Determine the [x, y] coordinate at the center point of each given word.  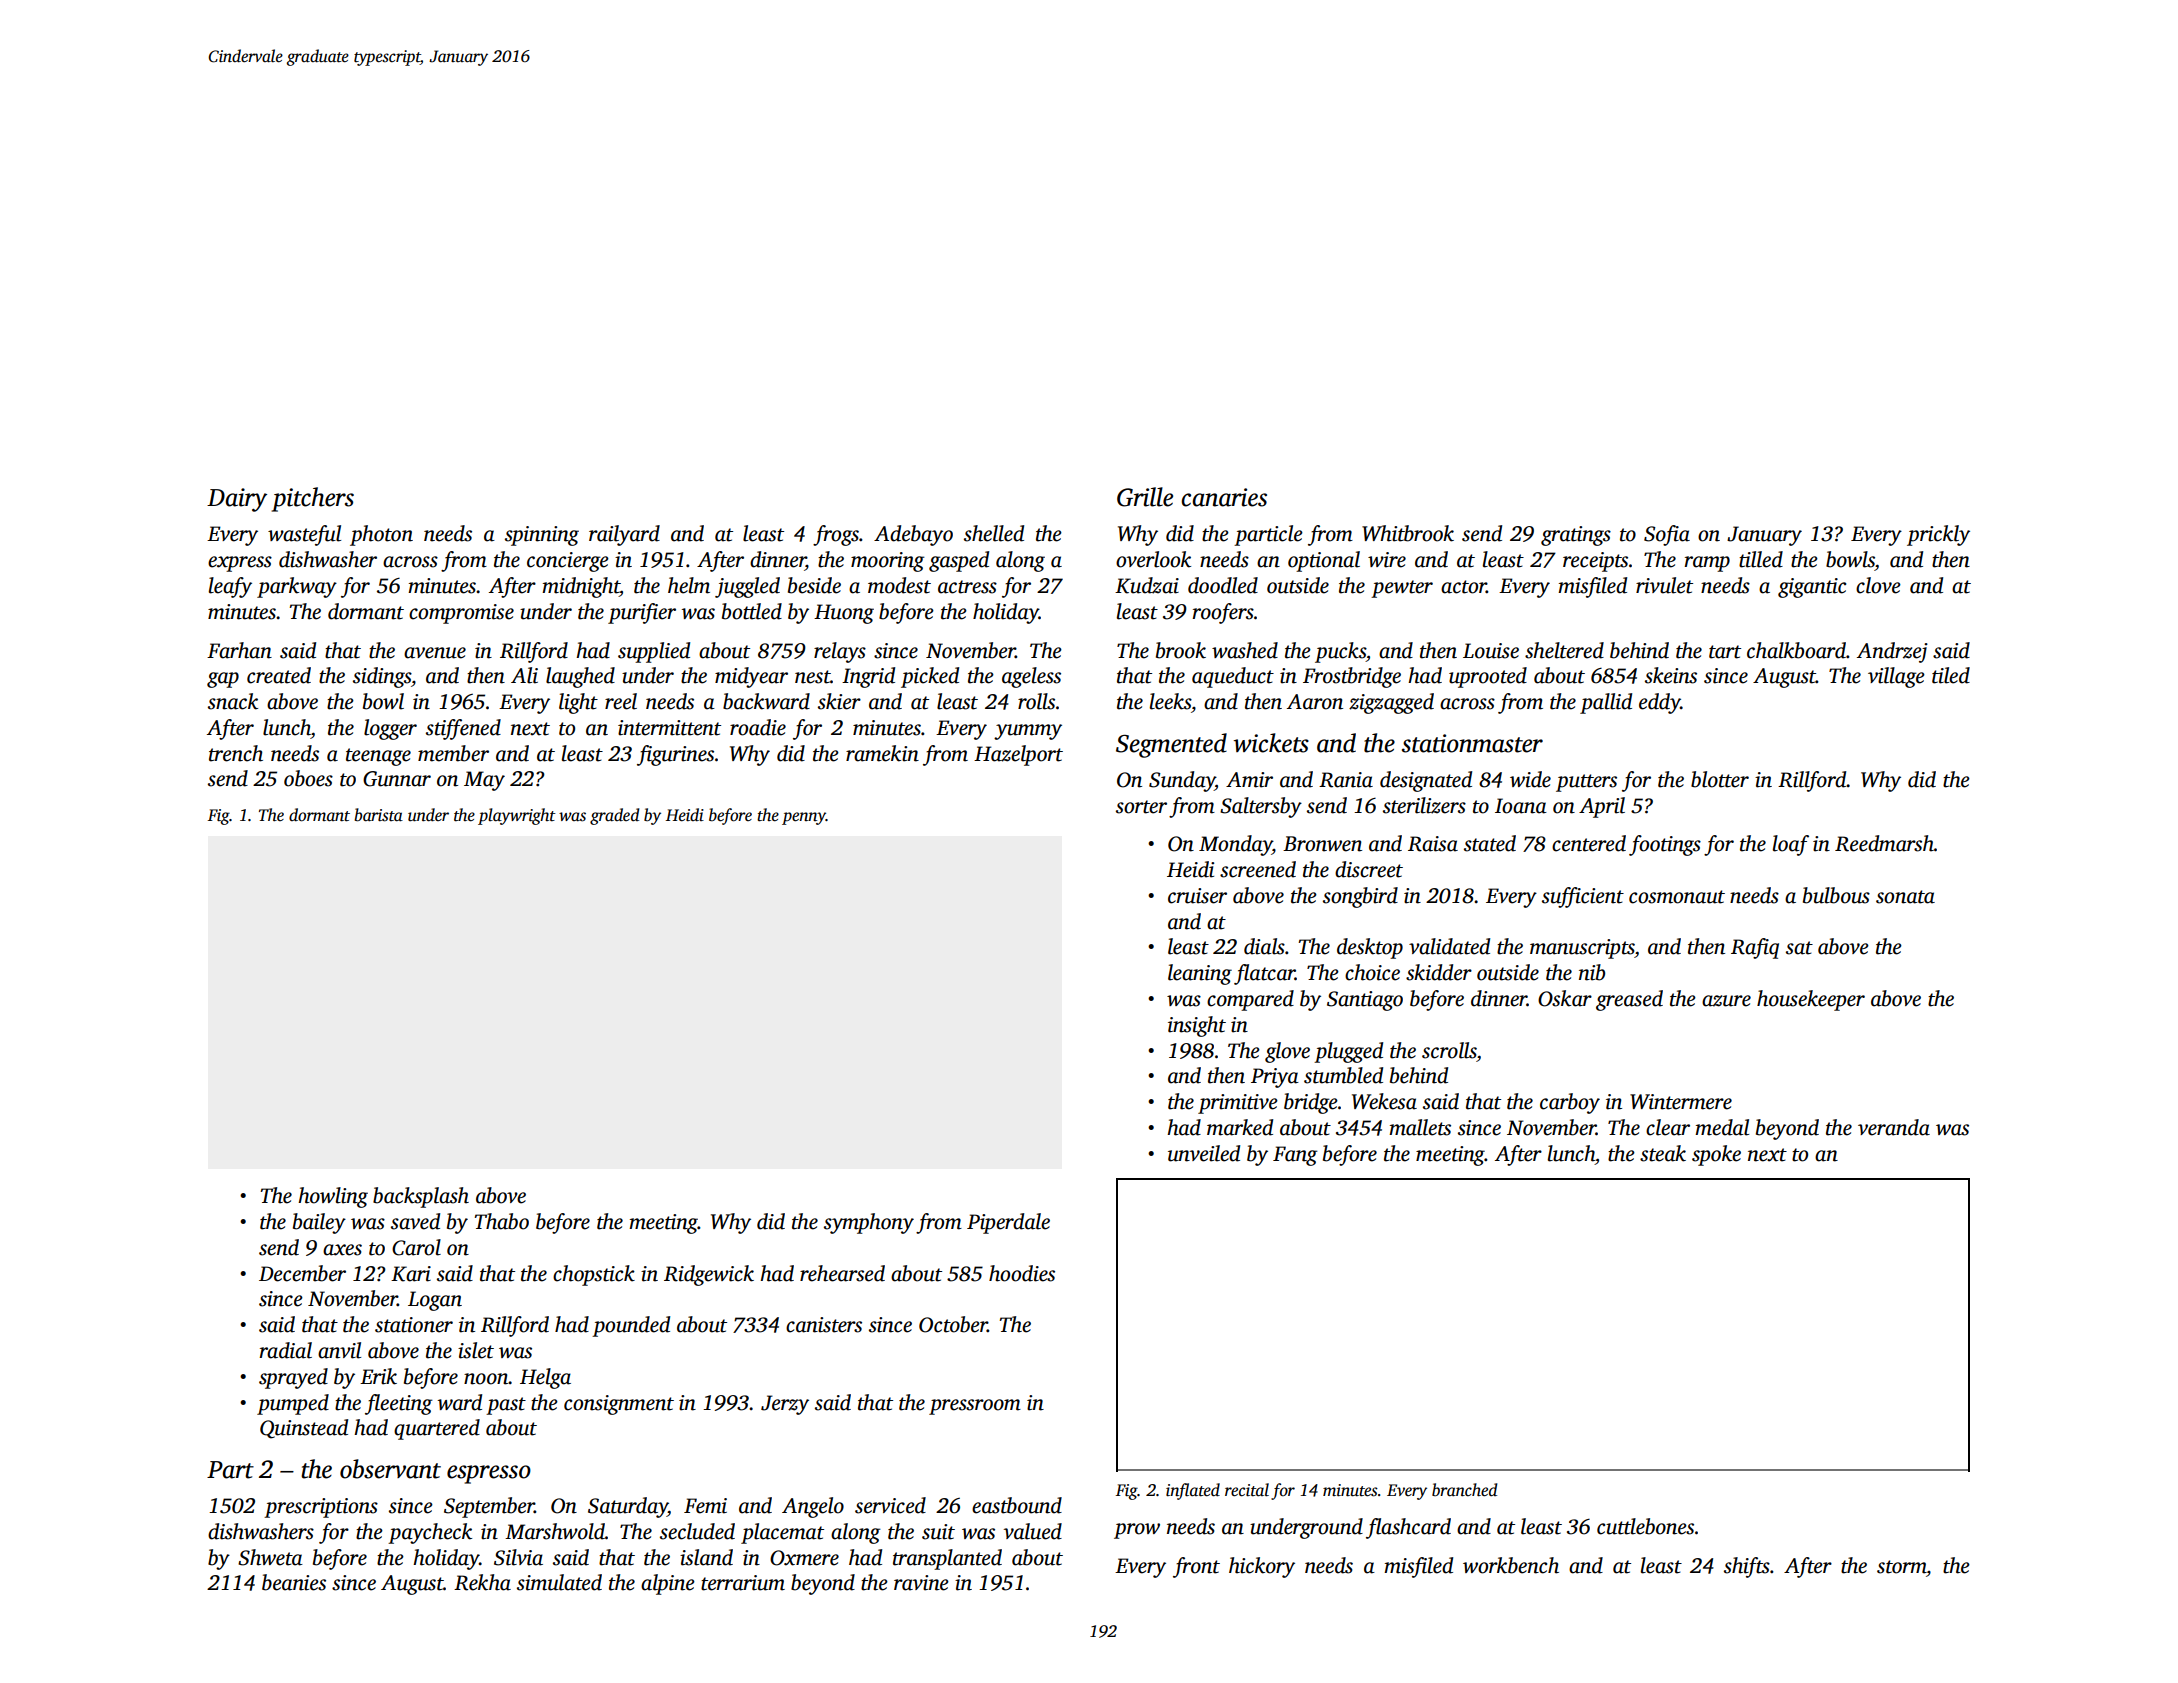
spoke [1716, 1155]
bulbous [1836, 895]
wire [1387, 560]
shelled [994, 533]
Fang [1295, 1156]
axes [342, 1250]
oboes [308, 778]
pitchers [313, 499]
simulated [559, 1582]
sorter [1141, 807]
